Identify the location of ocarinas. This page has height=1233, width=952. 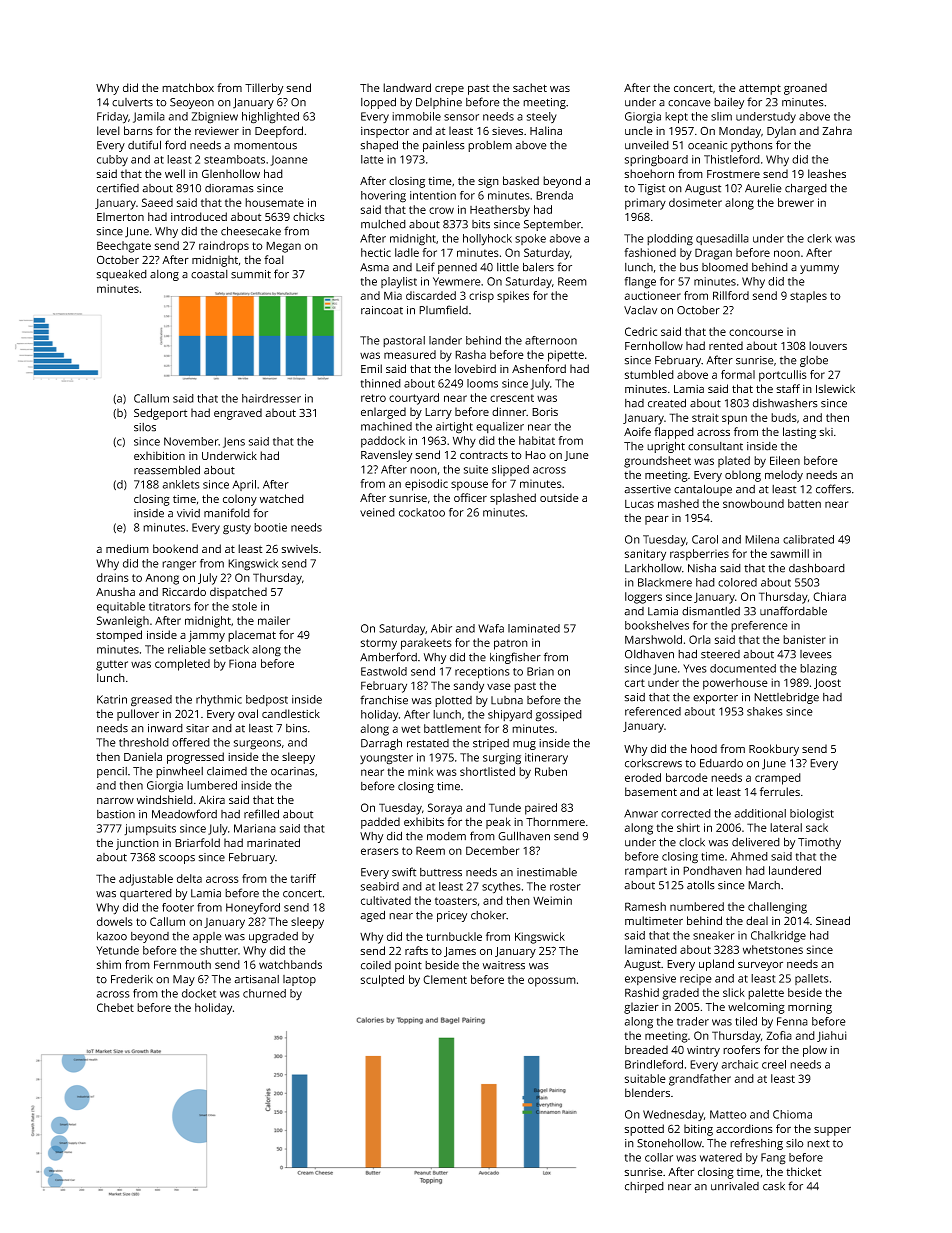
(293, 771).
